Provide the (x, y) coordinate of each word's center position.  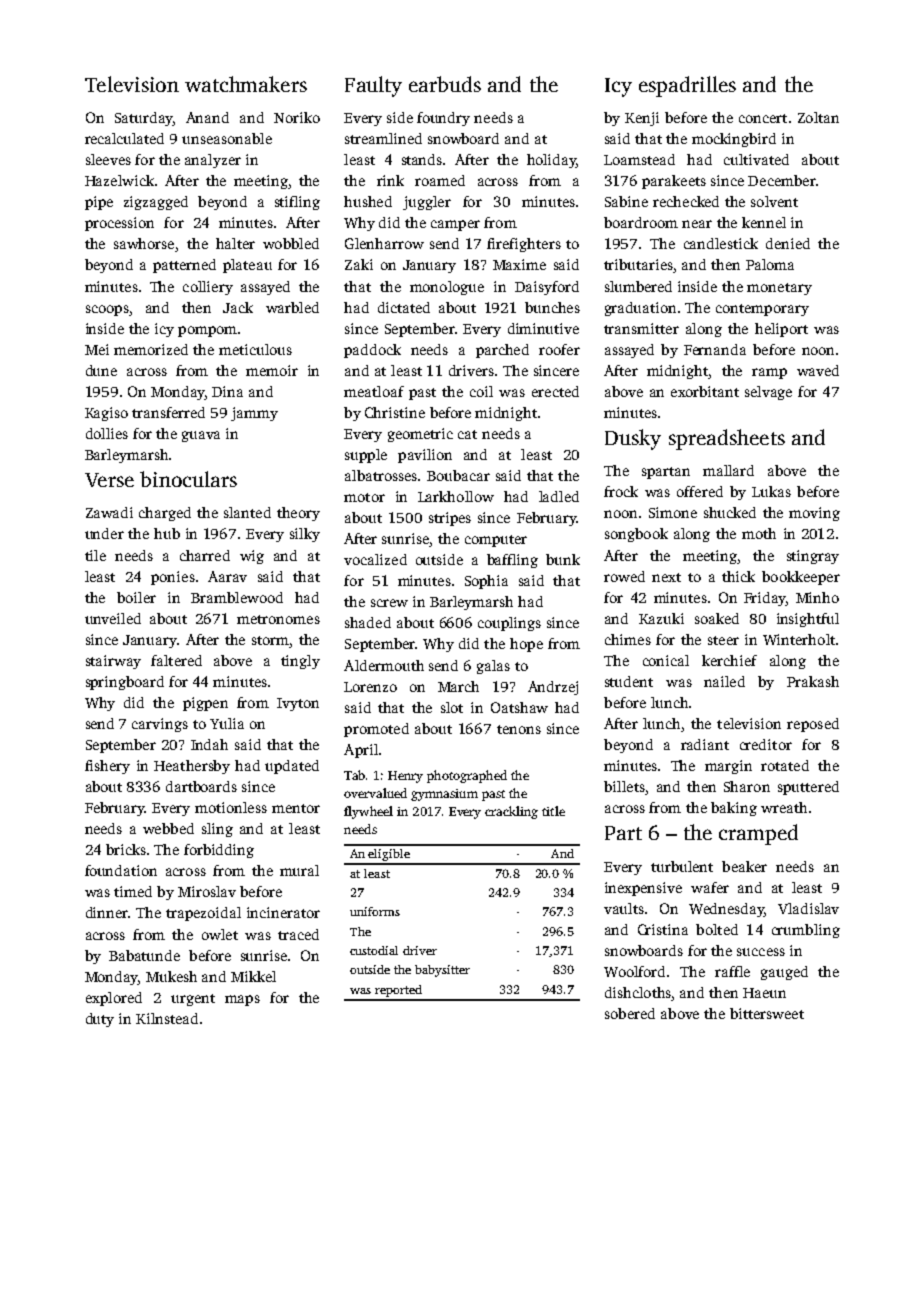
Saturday (144, 119)
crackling (511, 812)
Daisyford (547, 288)
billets (624, 786)
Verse (109, 480)
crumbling (806, 931)
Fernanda (715, 349)
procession (119, 224)
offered (700, 491)
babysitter (442, 971)
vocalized (375, 559)
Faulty (373, 86)
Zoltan (818, 117)
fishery (107, 767)
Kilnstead (167, 1018)
